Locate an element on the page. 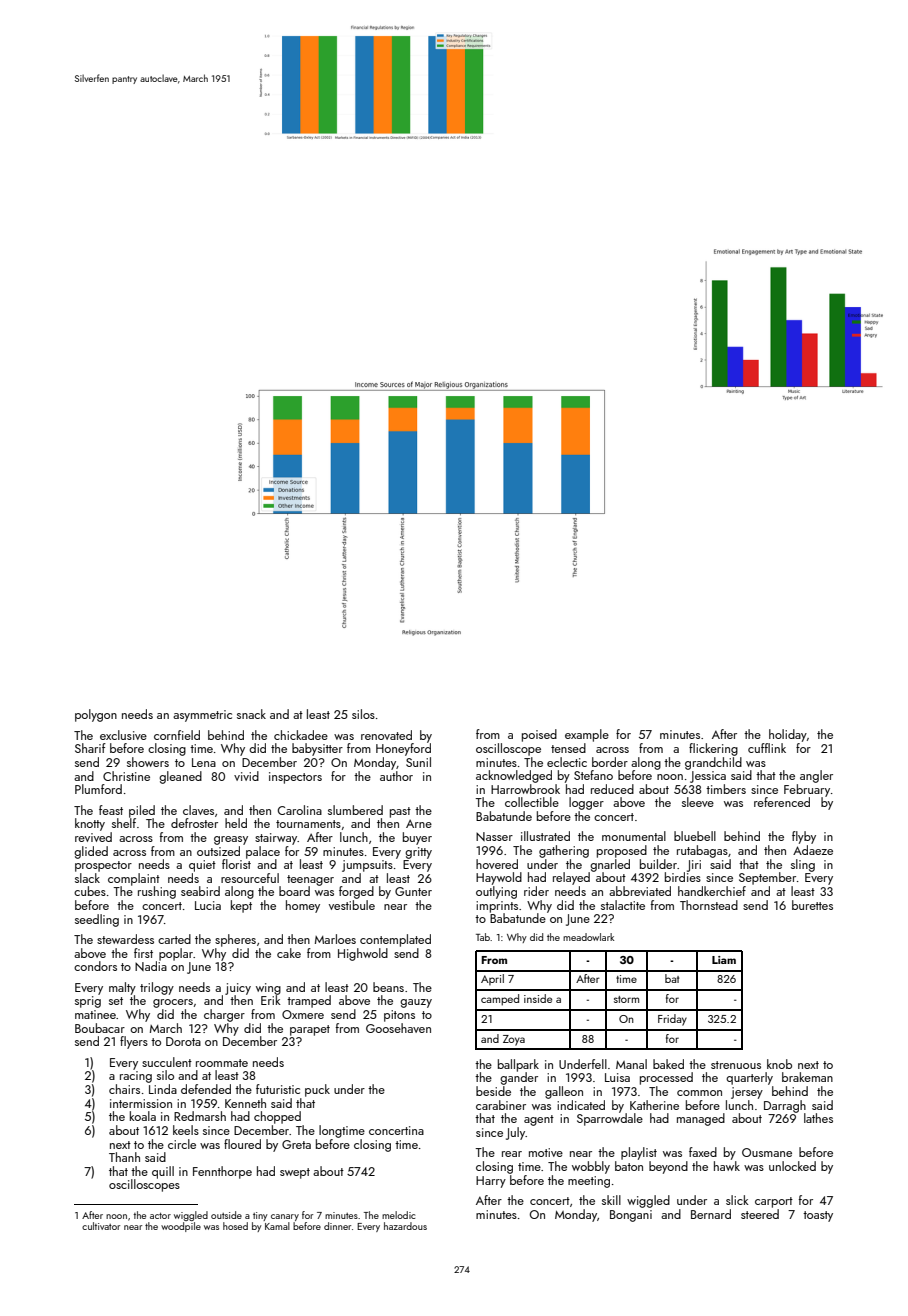 This document has height=1316, width=908. asymmetric is located at coordinates (202, 716).
